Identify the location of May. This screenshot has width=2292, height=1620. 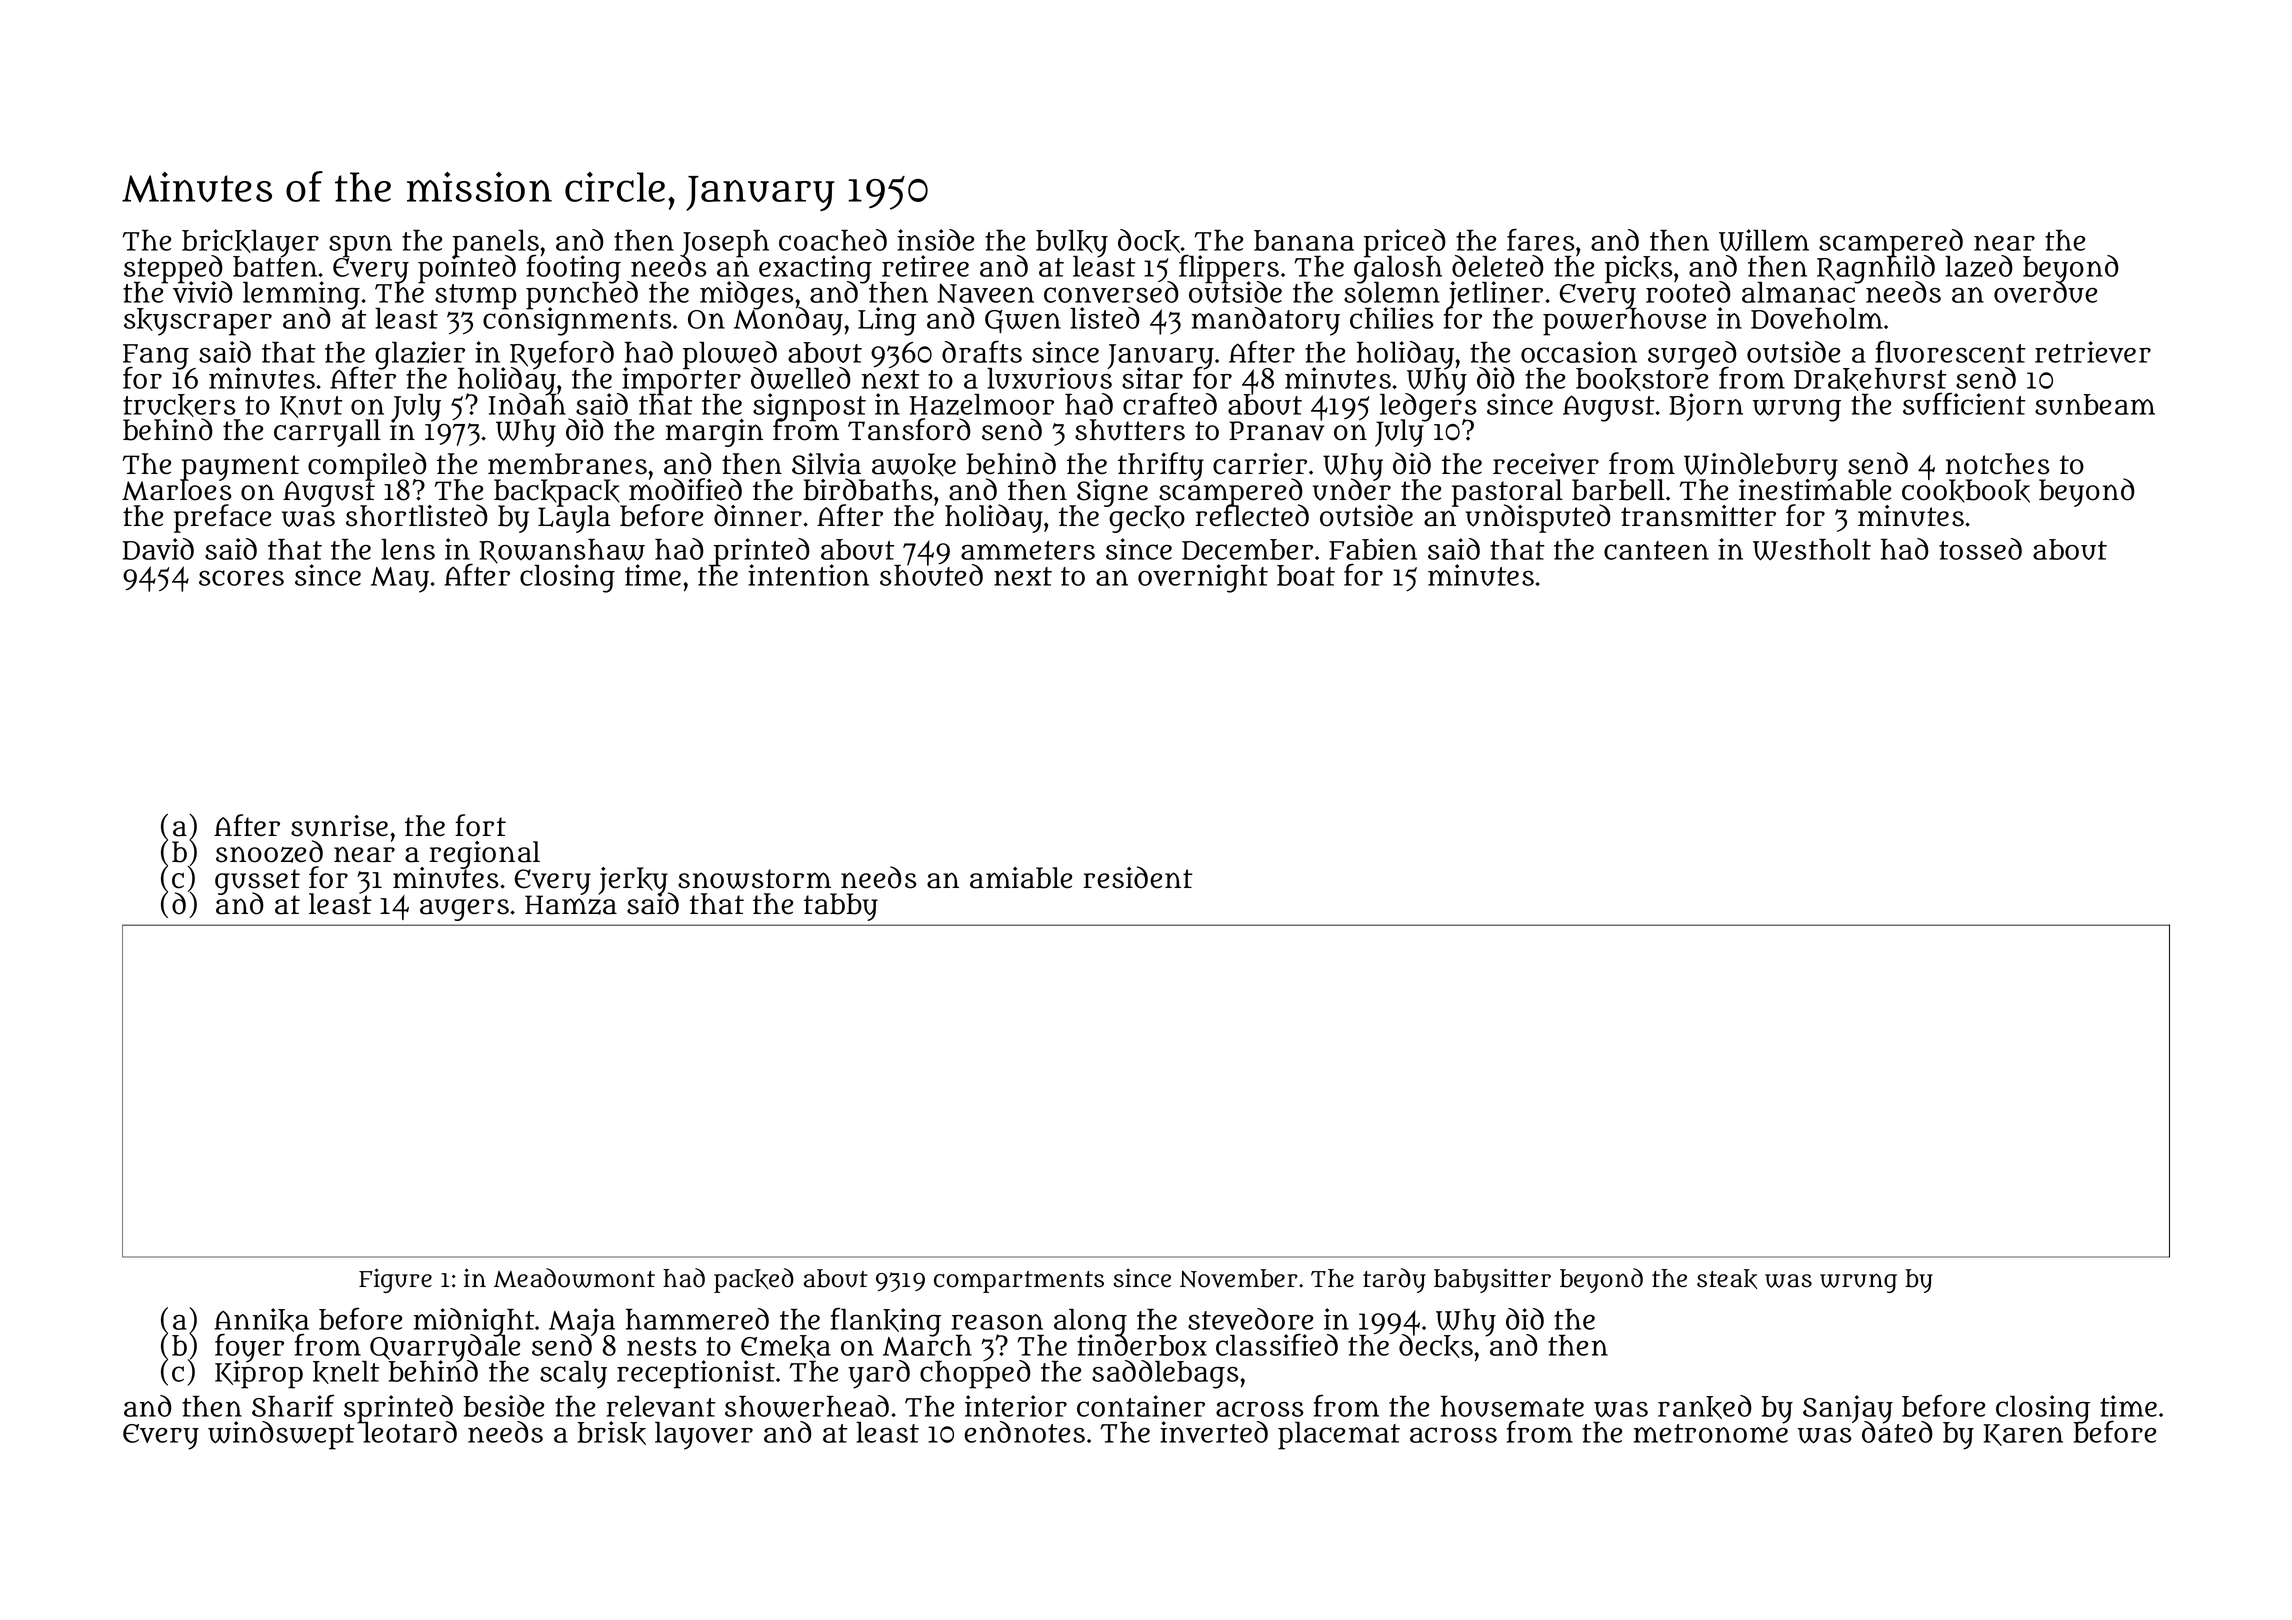
(400, 580).
